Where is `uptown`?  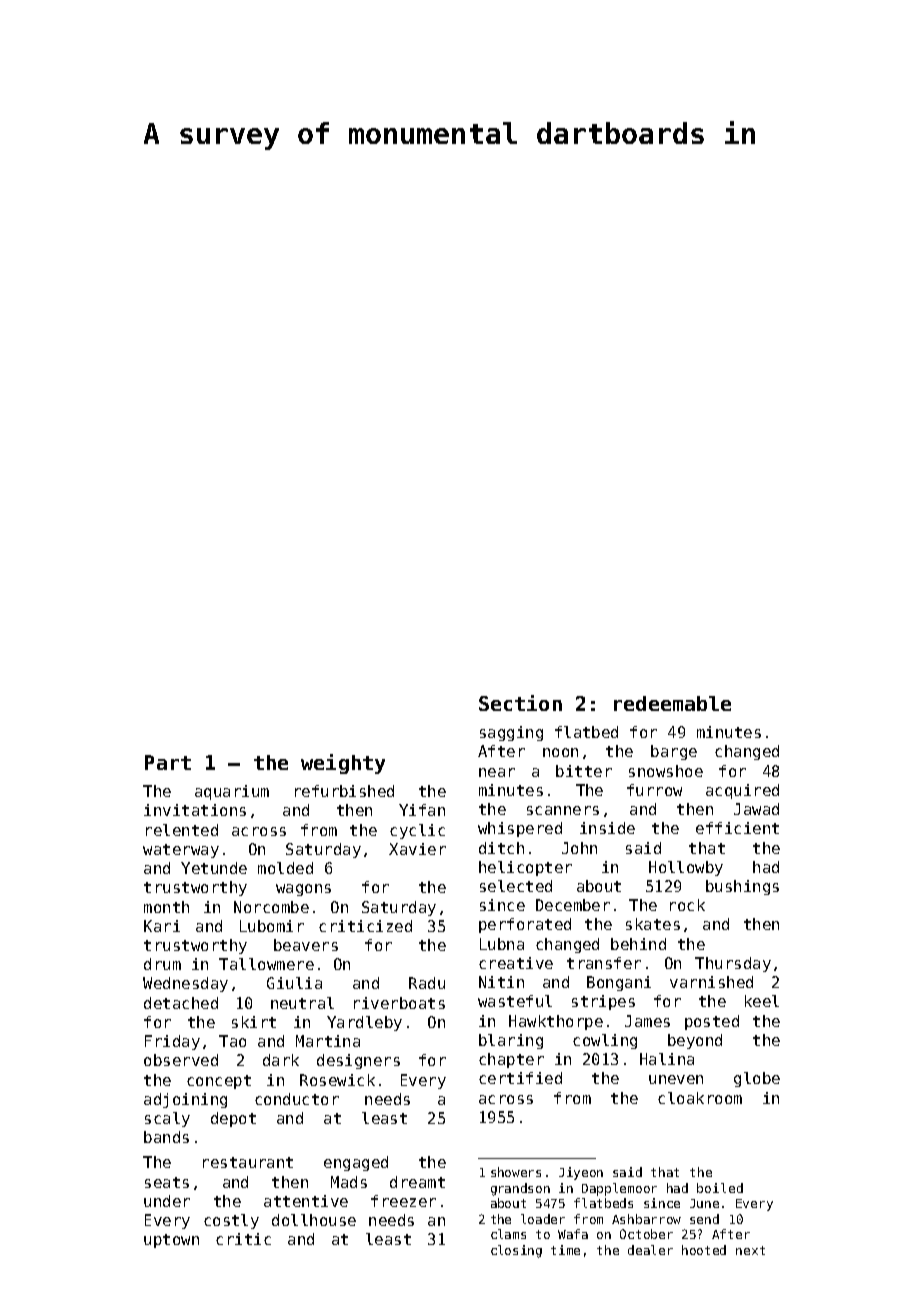
uptown is located at coordinates (171, 1241).
